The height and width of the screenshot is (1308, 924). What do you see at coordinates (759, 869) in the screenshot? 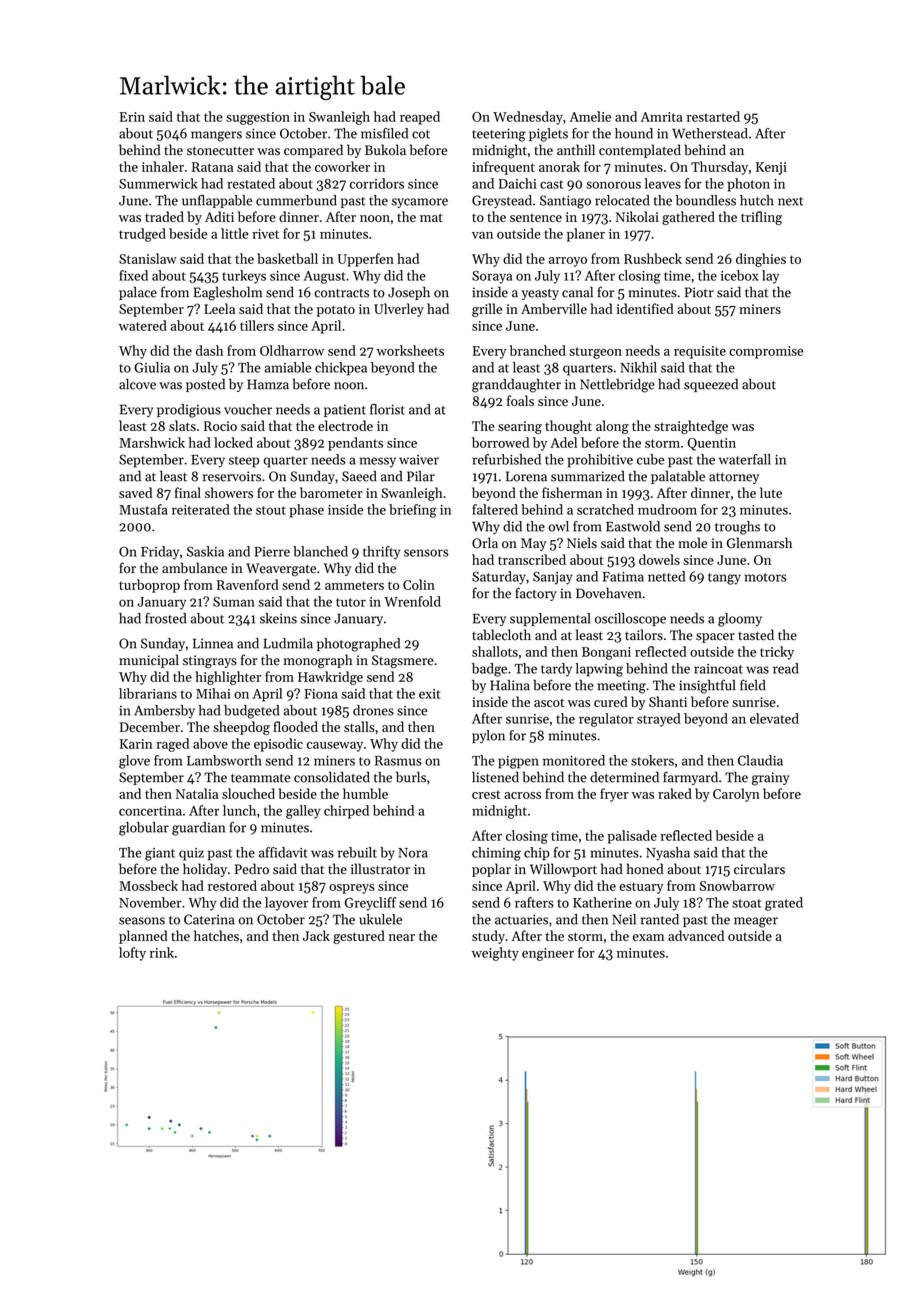
I see `circulars` at bounding box center [759, 869].
